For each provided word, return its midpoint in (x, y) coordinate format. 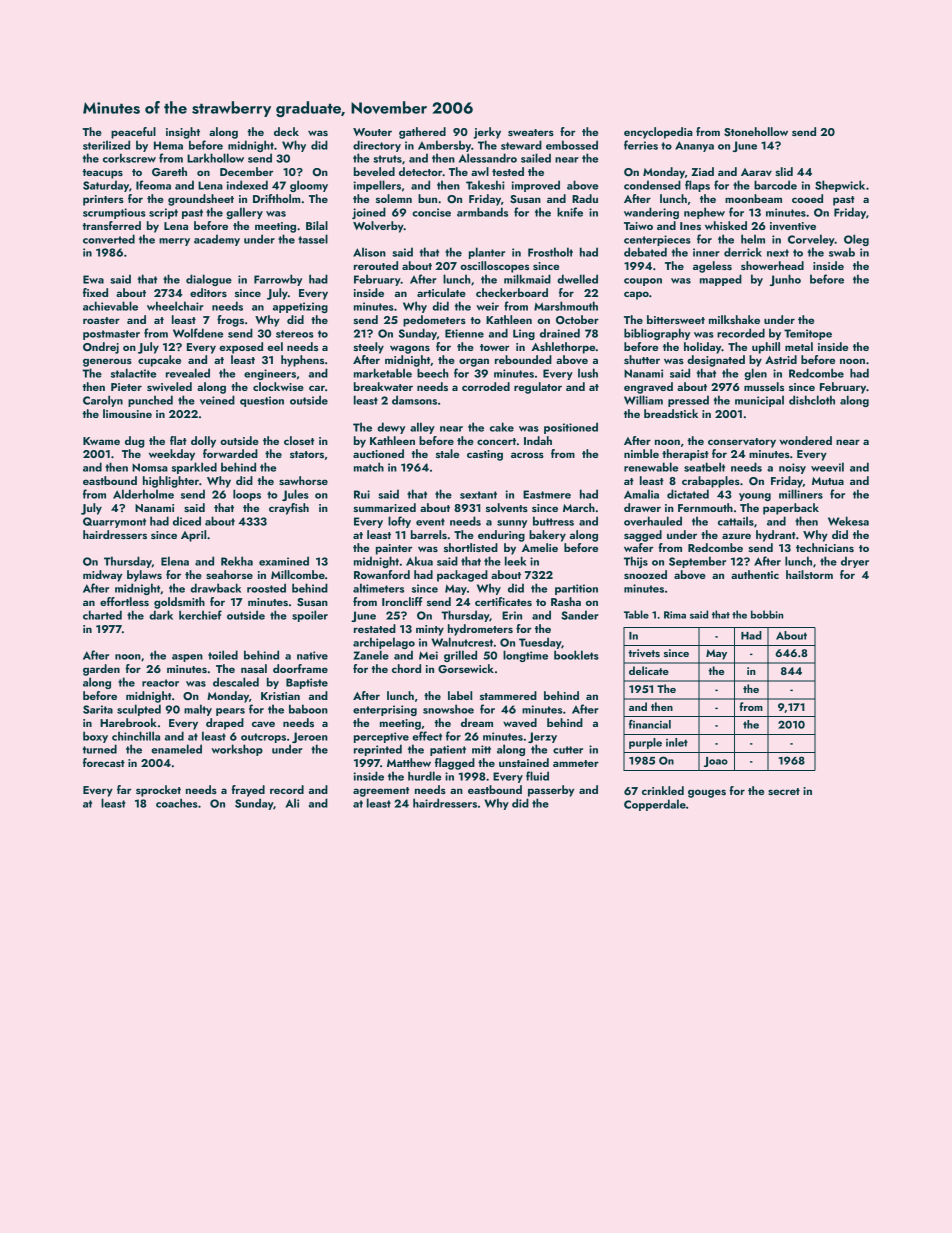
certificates (503, 601)
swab (842, 252)
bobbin (767, 614)
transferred (111, 225)
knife (570, 212)
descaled (236, 682)
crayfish (289, 509)
